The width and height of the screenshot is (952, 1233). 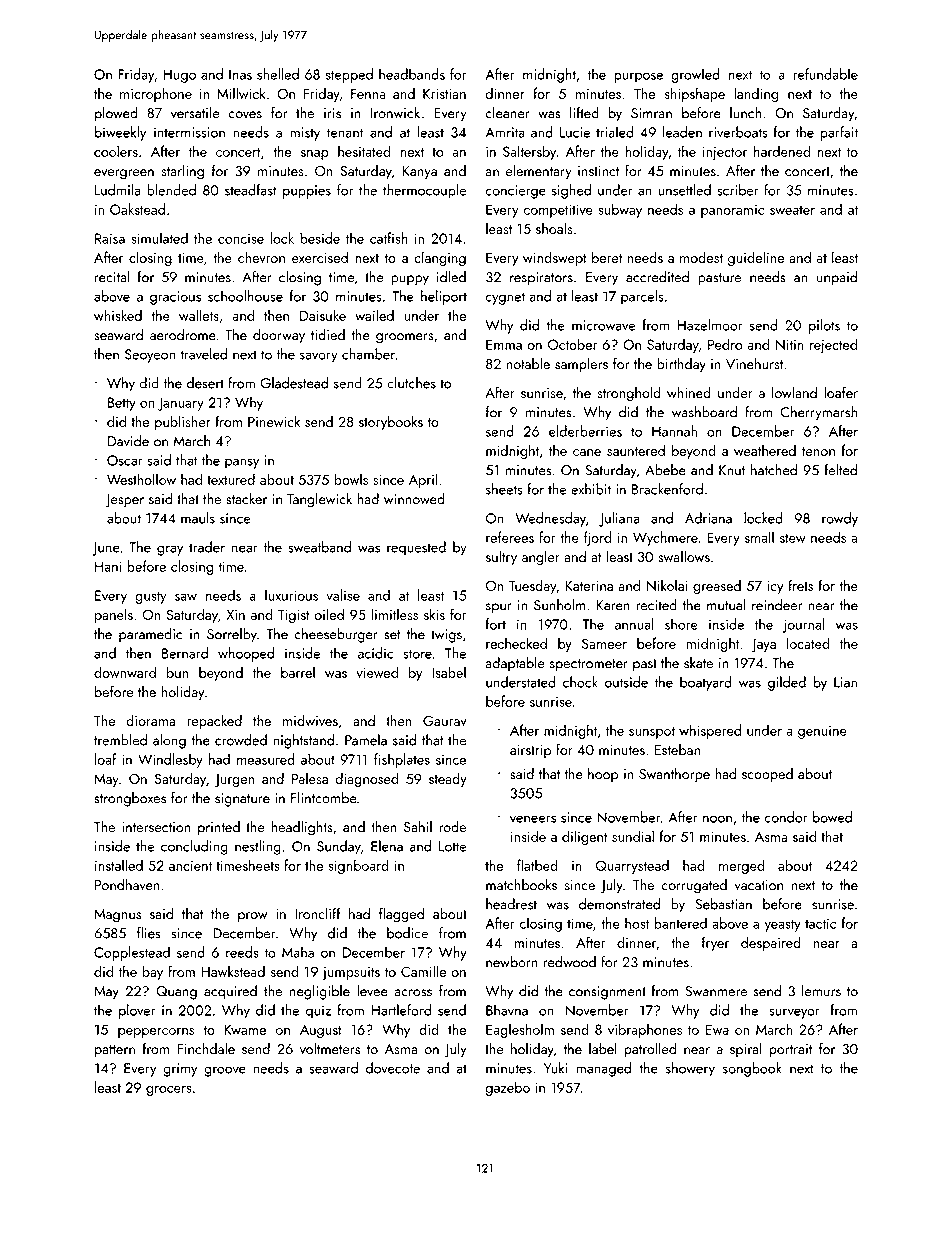 I want to click on saw, so click(x=186, y=597).
